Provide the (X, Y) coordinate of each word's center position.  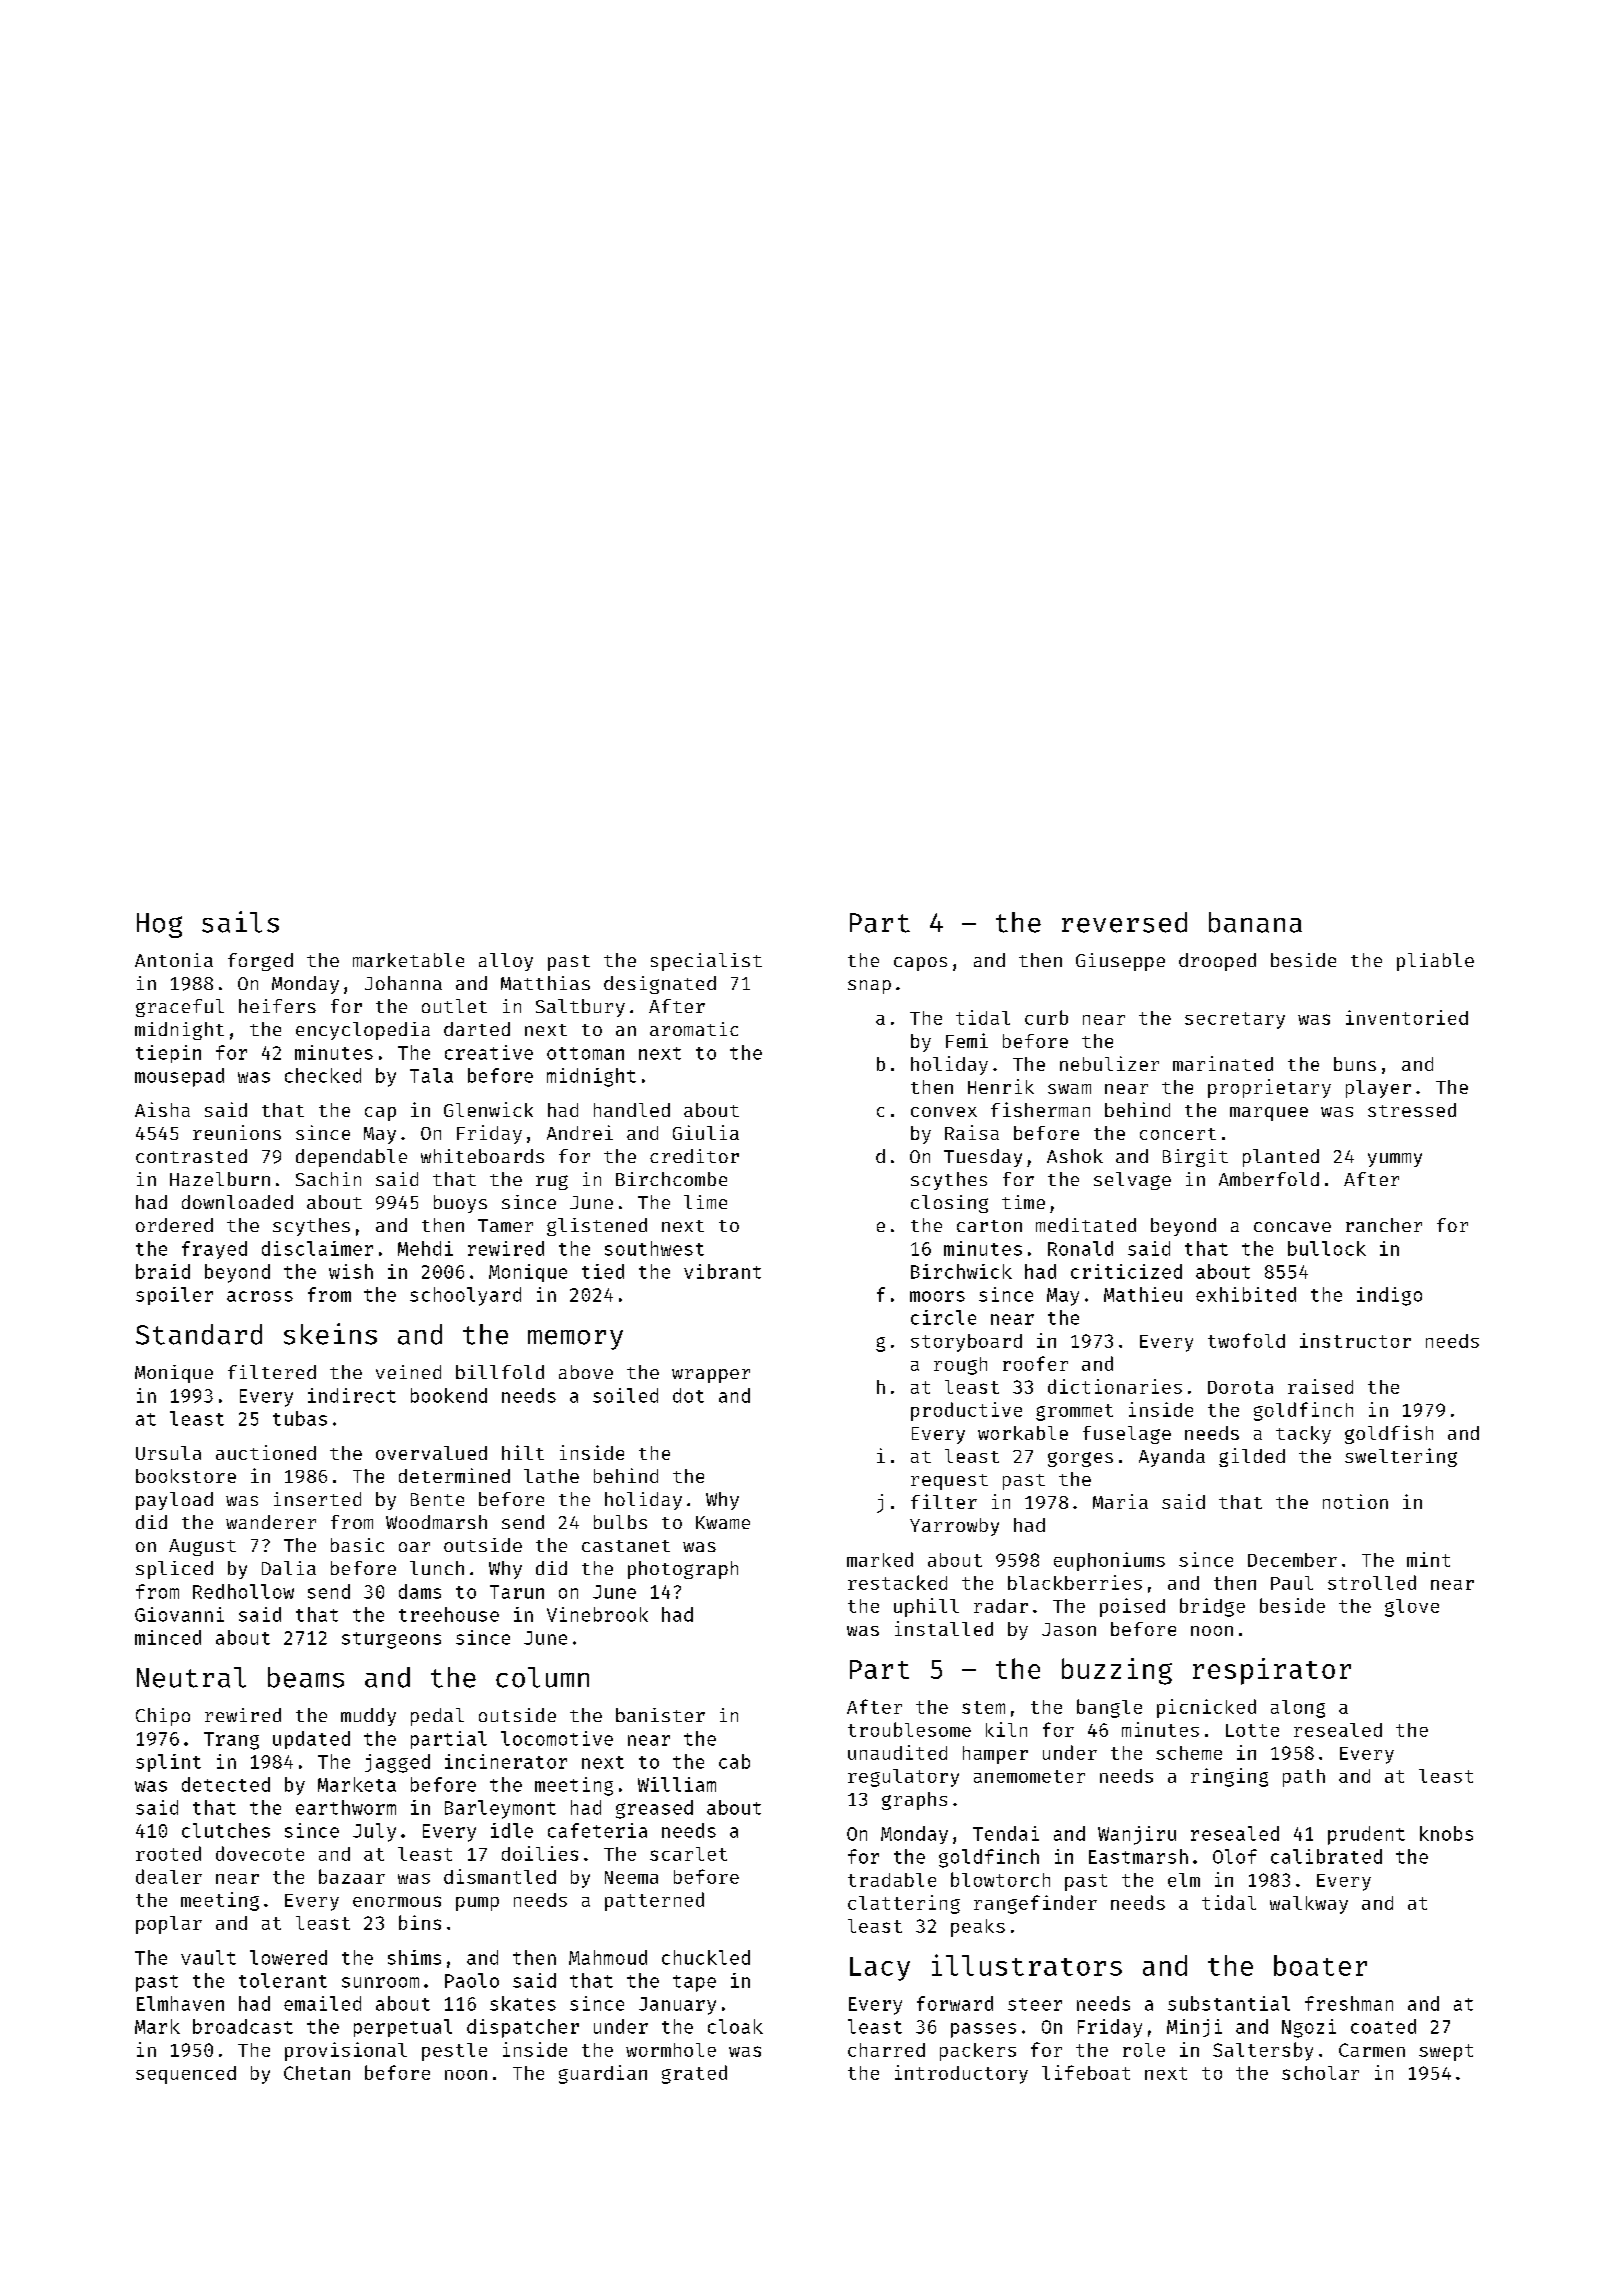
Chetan (317, 2073)
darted (477, 1029)
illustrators (1027, 1965)
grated (694, 2074)
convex (944, 1112)
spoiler (174, 1296)
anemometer (1029, 1776)
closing (949, 1204)
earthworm (346, 1807)
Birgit (1195, 1158)
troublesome (909, 1729)
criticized (1126, 1271)
